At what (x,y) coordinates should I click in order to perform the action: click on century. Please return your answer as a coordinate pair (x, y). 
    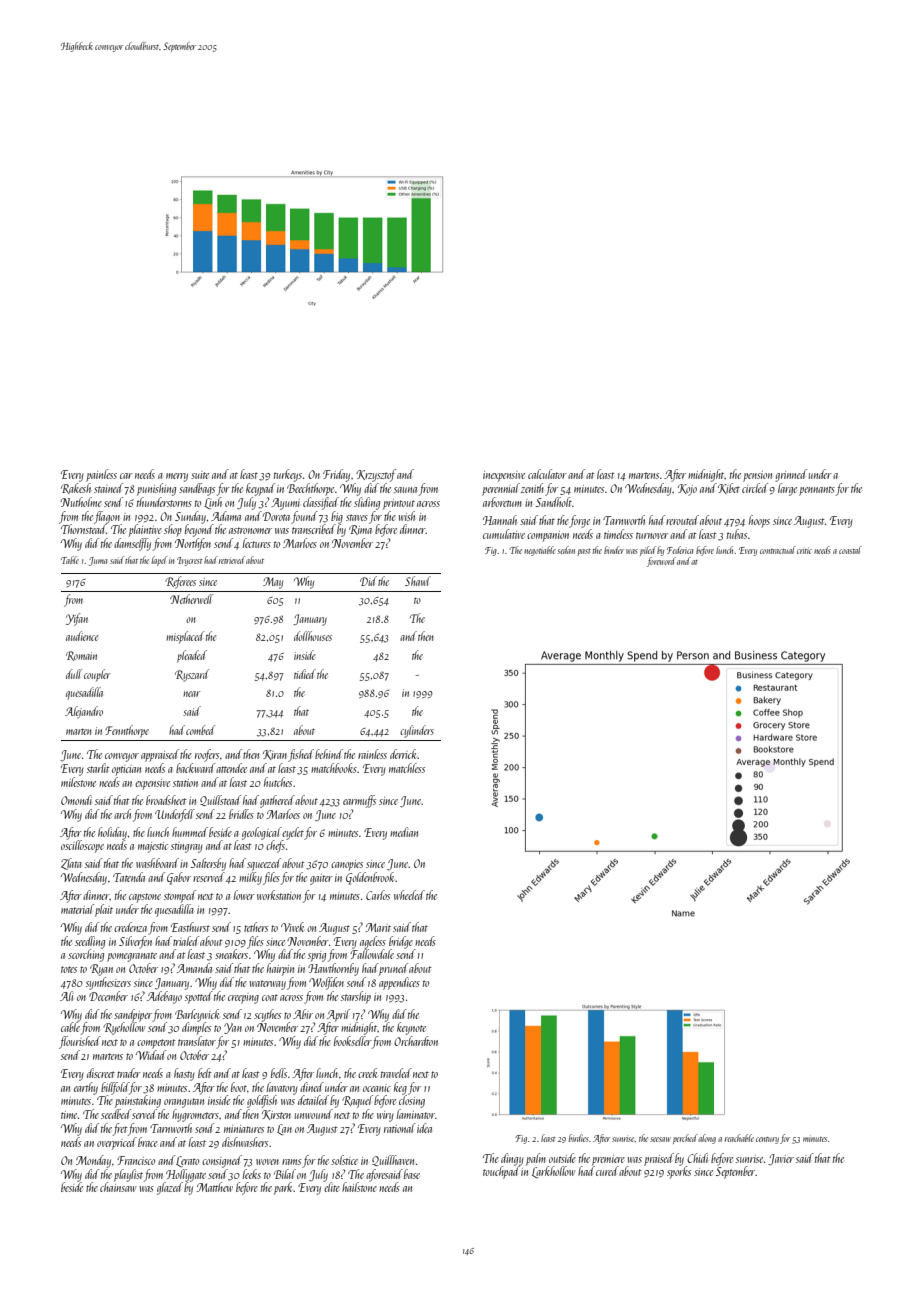
    Looking at the image, I should click on (767, 1140).
